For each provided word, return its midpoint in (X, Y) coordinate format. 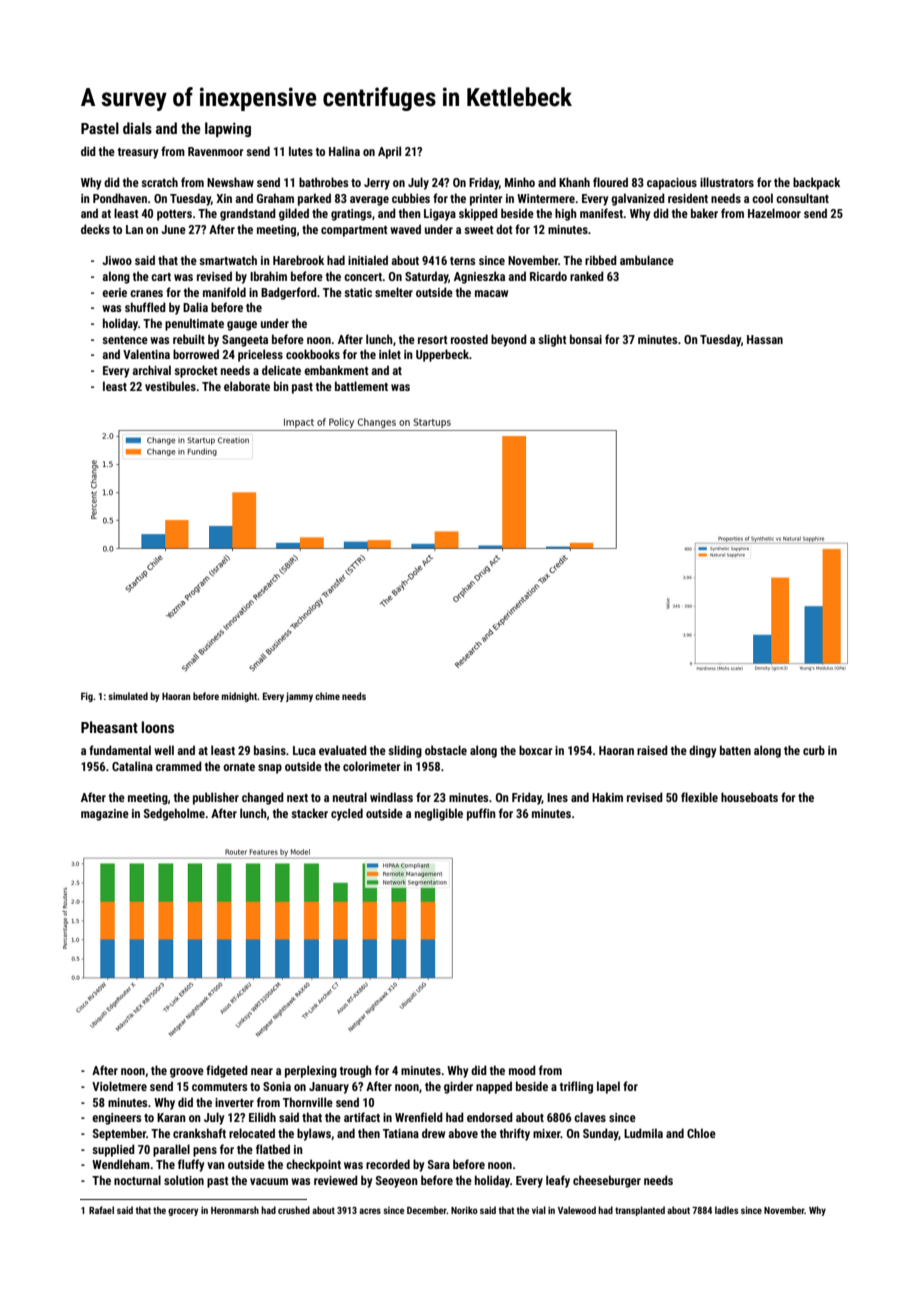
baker (704, 213)
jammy (299, 697)
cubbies (411, 198)
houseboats (749, 797)
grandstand (248, 214)
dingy (702, 751)
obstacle (446, 750)
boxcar (536, 750)
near (262, 1071)
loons (158, 727)
